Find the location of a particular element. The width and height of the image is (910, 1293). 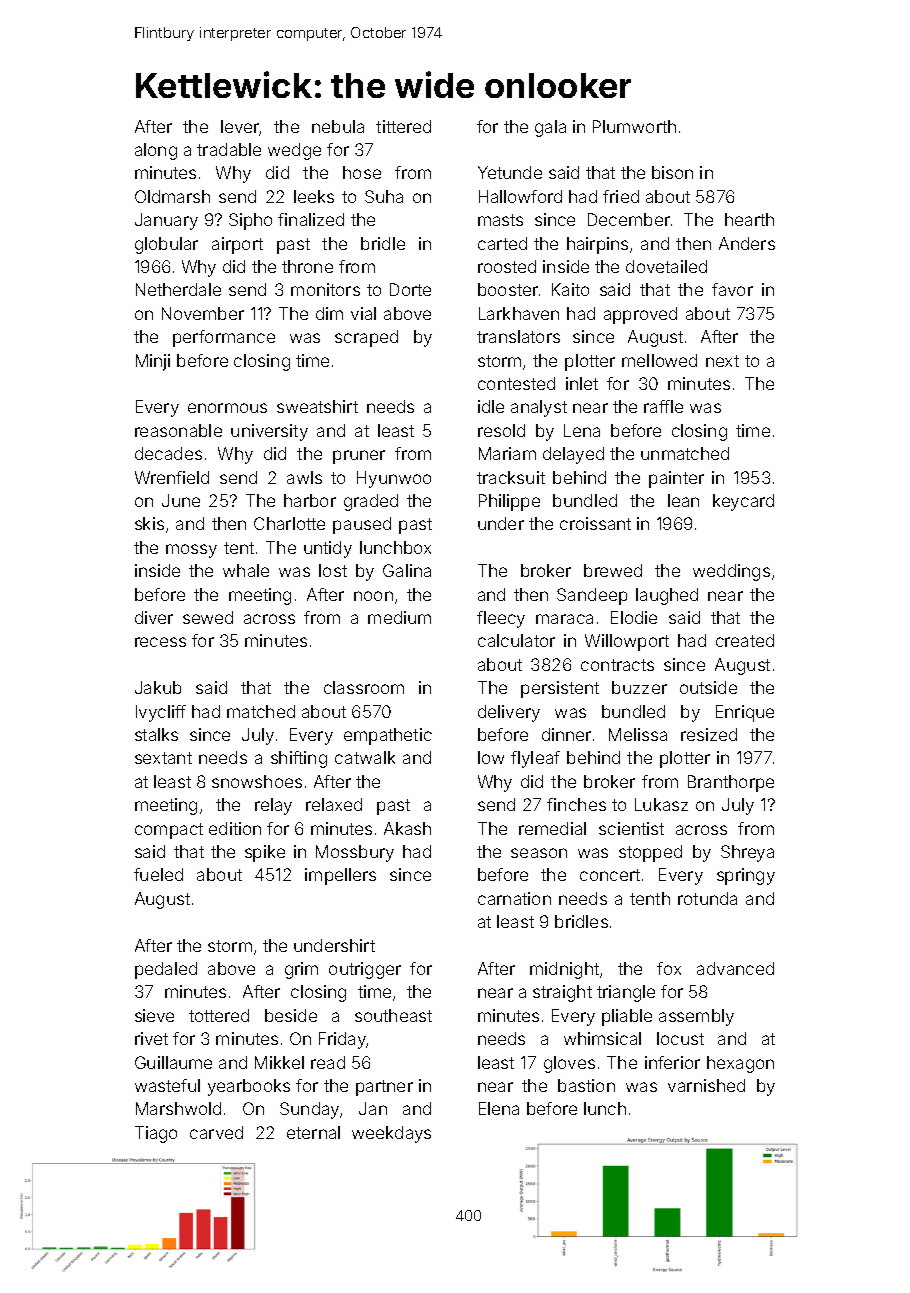

snowshoes is located at coordinates (257, 781).
